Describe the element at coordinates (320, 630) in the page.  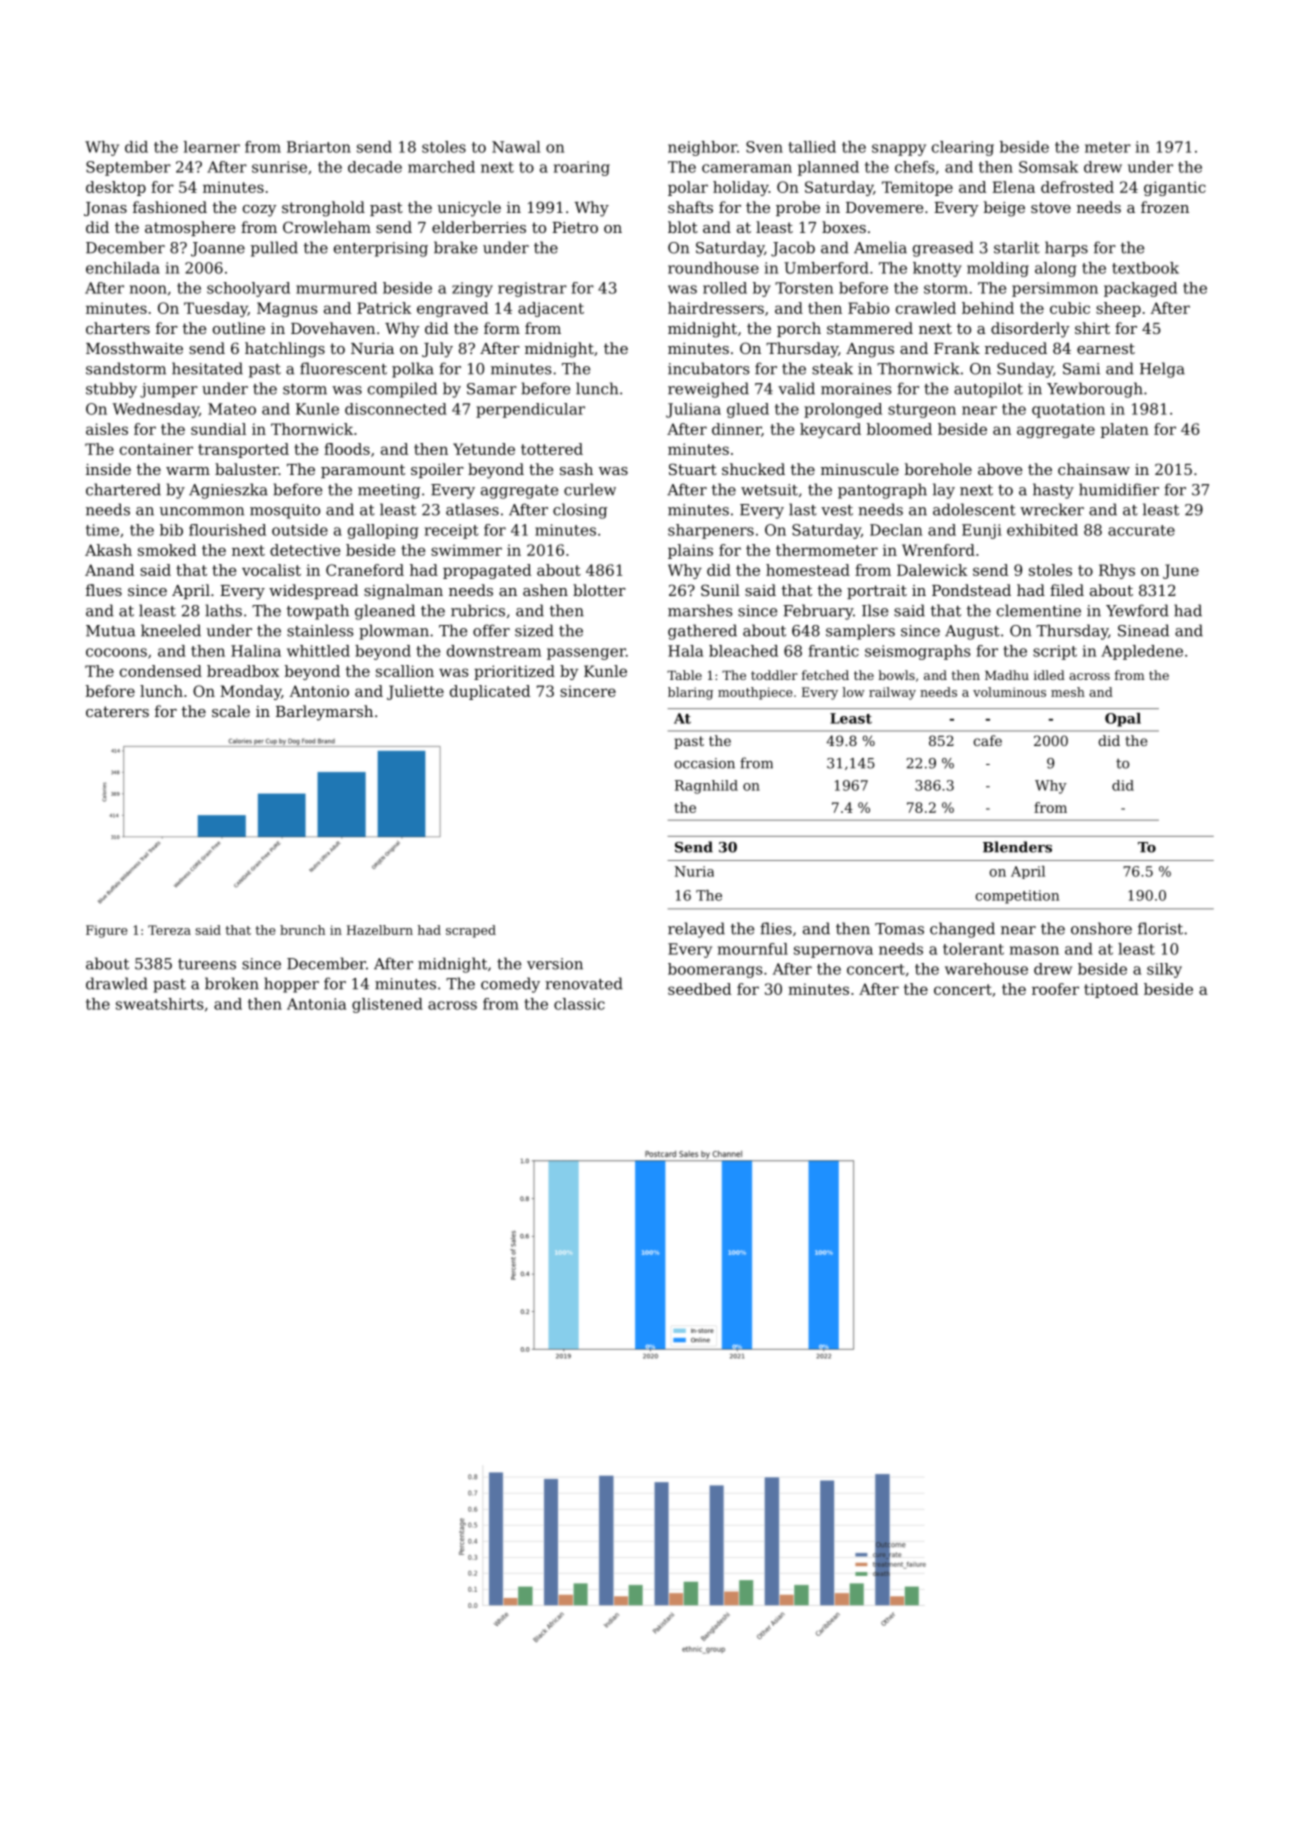
I see `stainless` at that location.
